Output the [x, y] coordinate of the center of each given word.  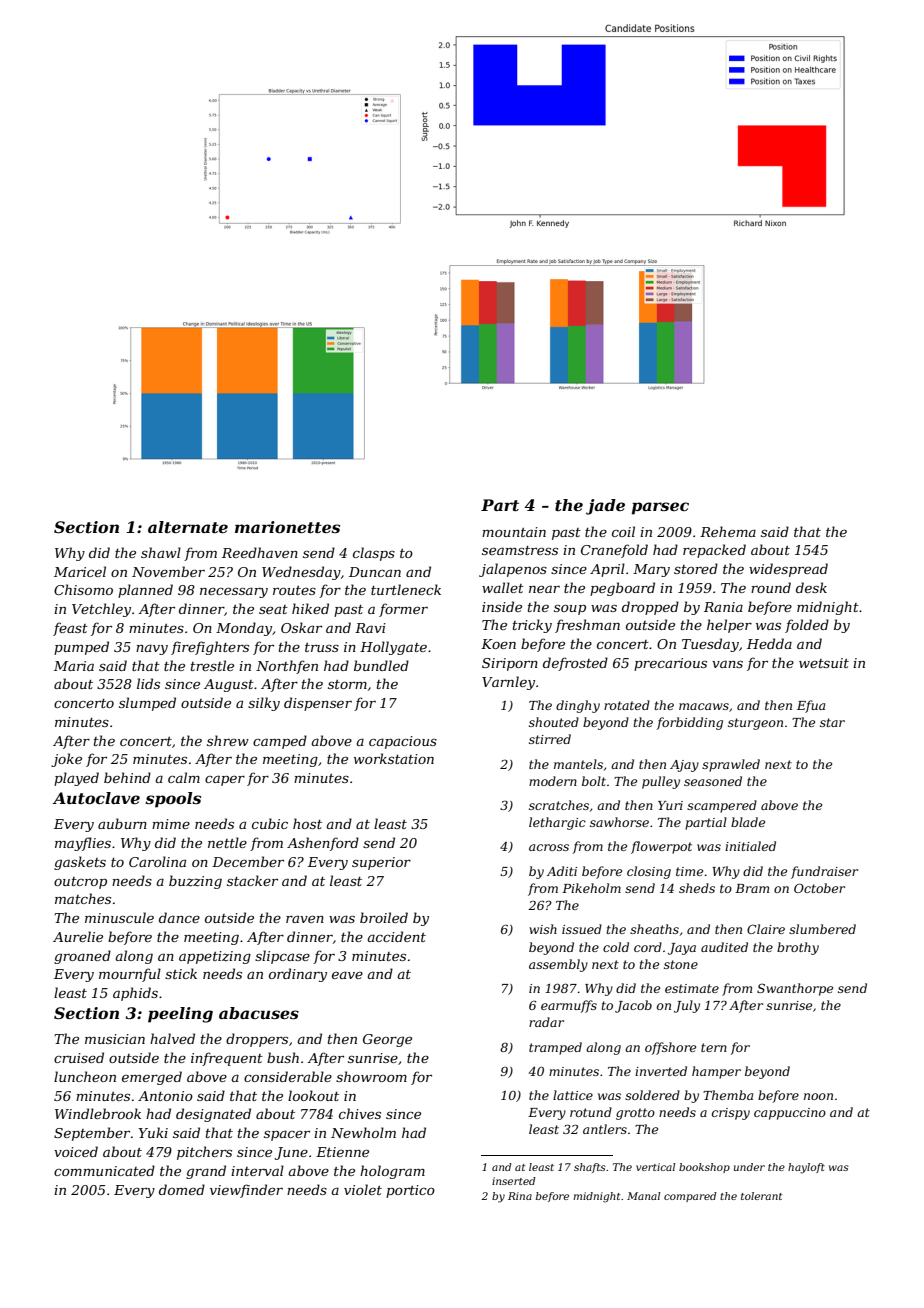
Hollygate [393, 648]
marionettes [287, 527]
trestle [212, 665]
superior [381, 863]
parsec [660, 508]
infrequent [227, 1059]
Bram [752, 888]
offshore [670, 1048]
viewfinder [246, 1191]
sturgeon [755, 724]
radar [546, 1022]
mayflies [83, 844]
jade [605, 507]
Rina [520, 1196]
